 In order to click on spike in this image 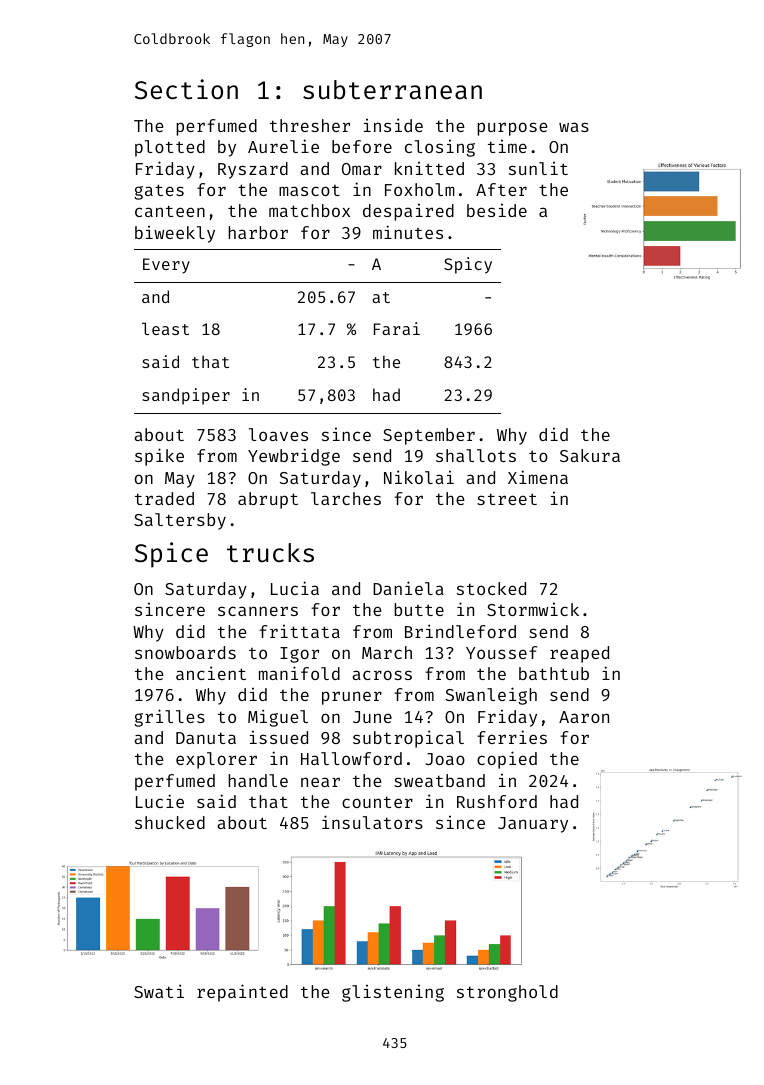, I will do `click(159, 457)`.
